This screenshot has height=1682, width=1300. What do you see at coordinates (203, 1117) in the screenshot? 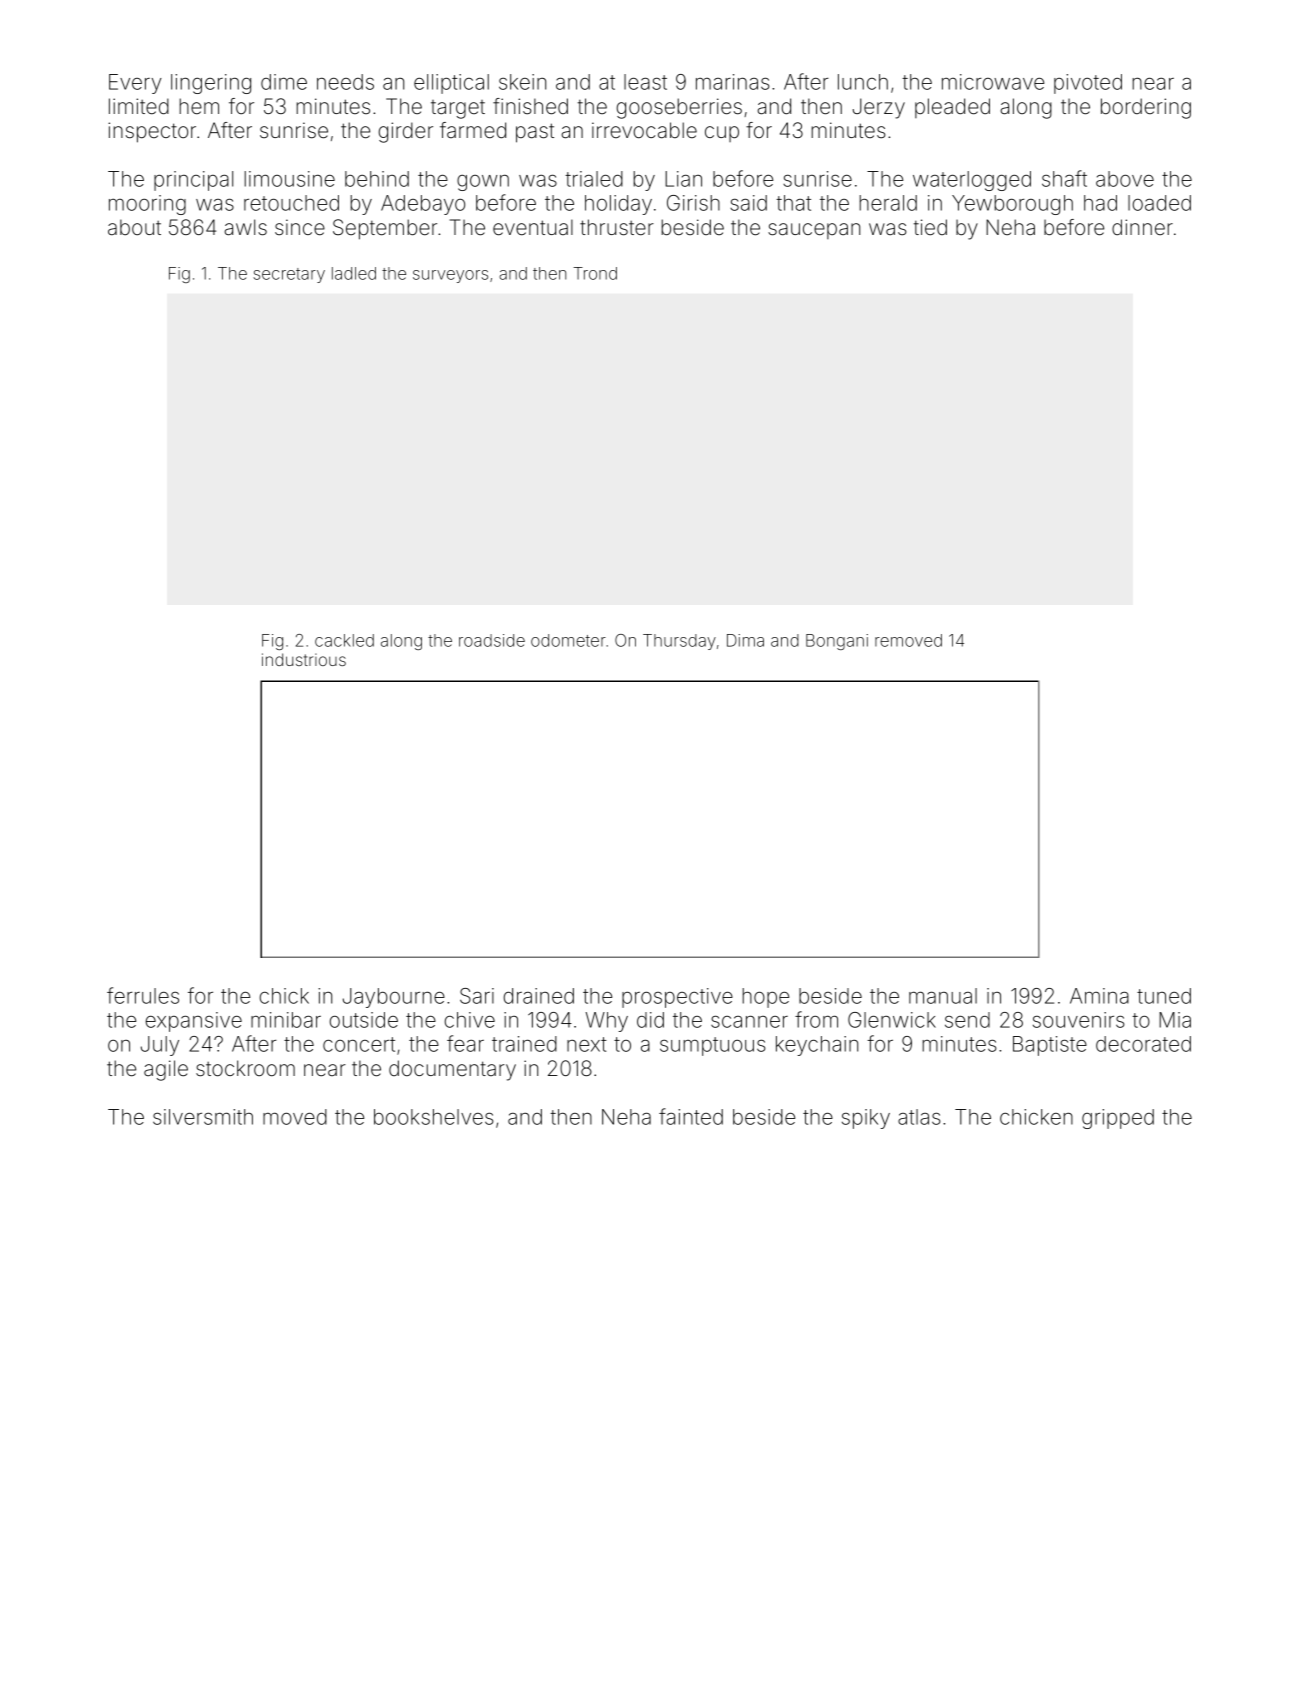
I see `silversmith` at bounding box center [203, 1117].
